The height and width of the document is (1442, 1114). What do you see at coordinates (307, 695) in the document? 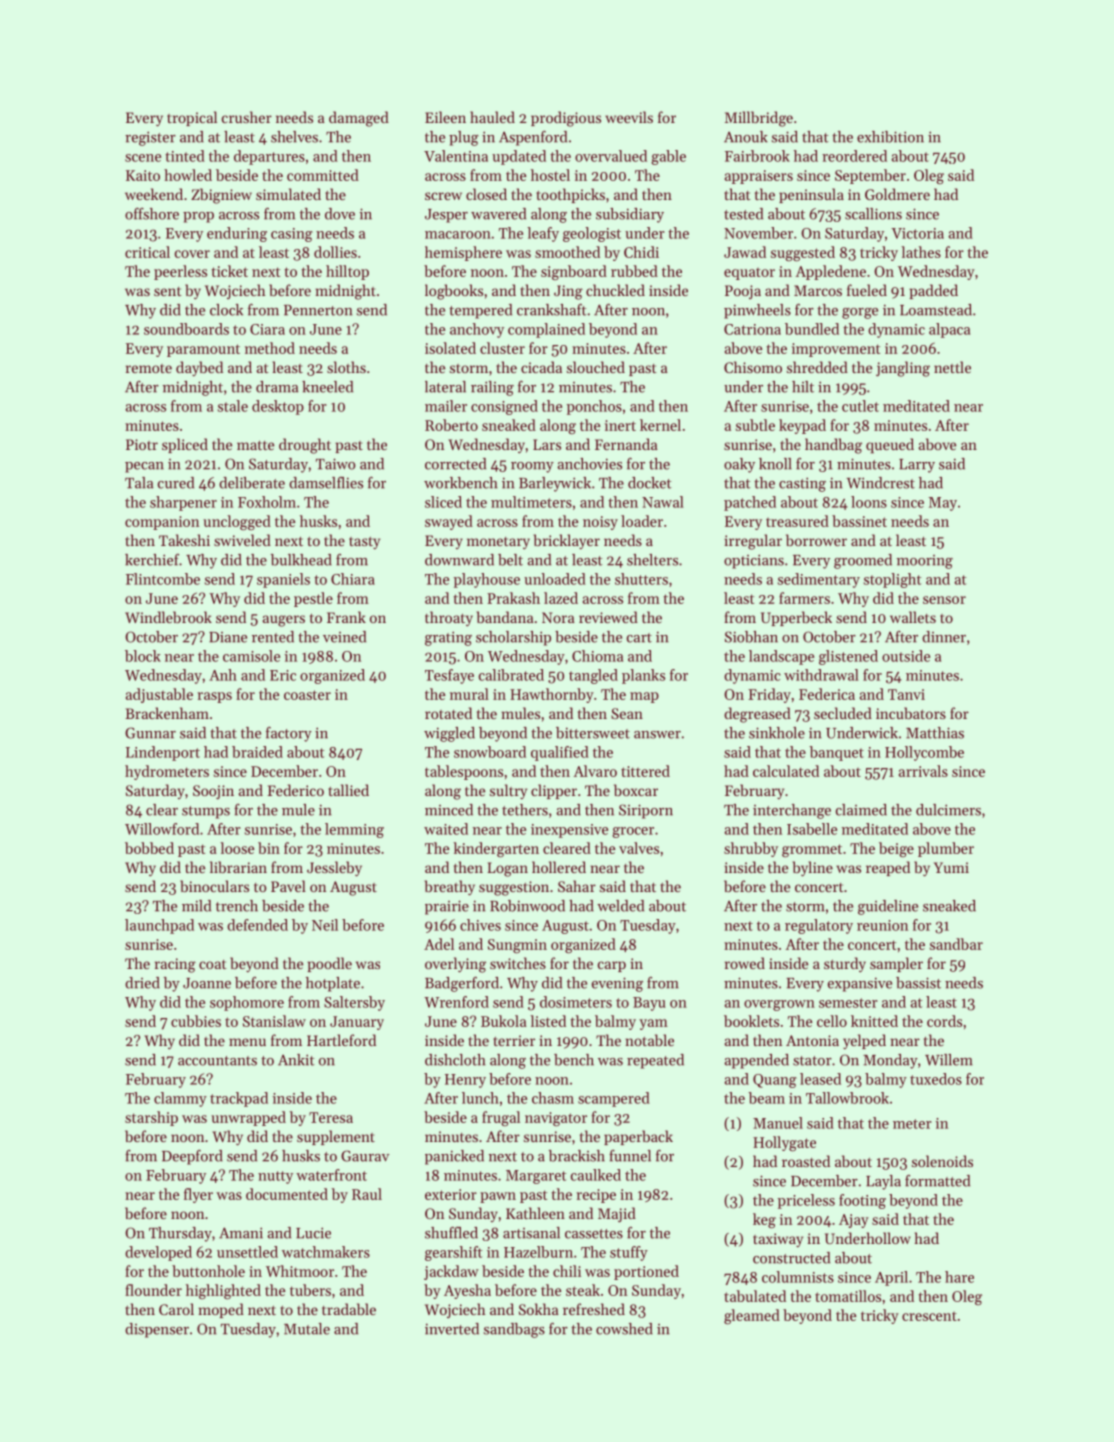
I see `coaster` at bounding box center [307, 695].
